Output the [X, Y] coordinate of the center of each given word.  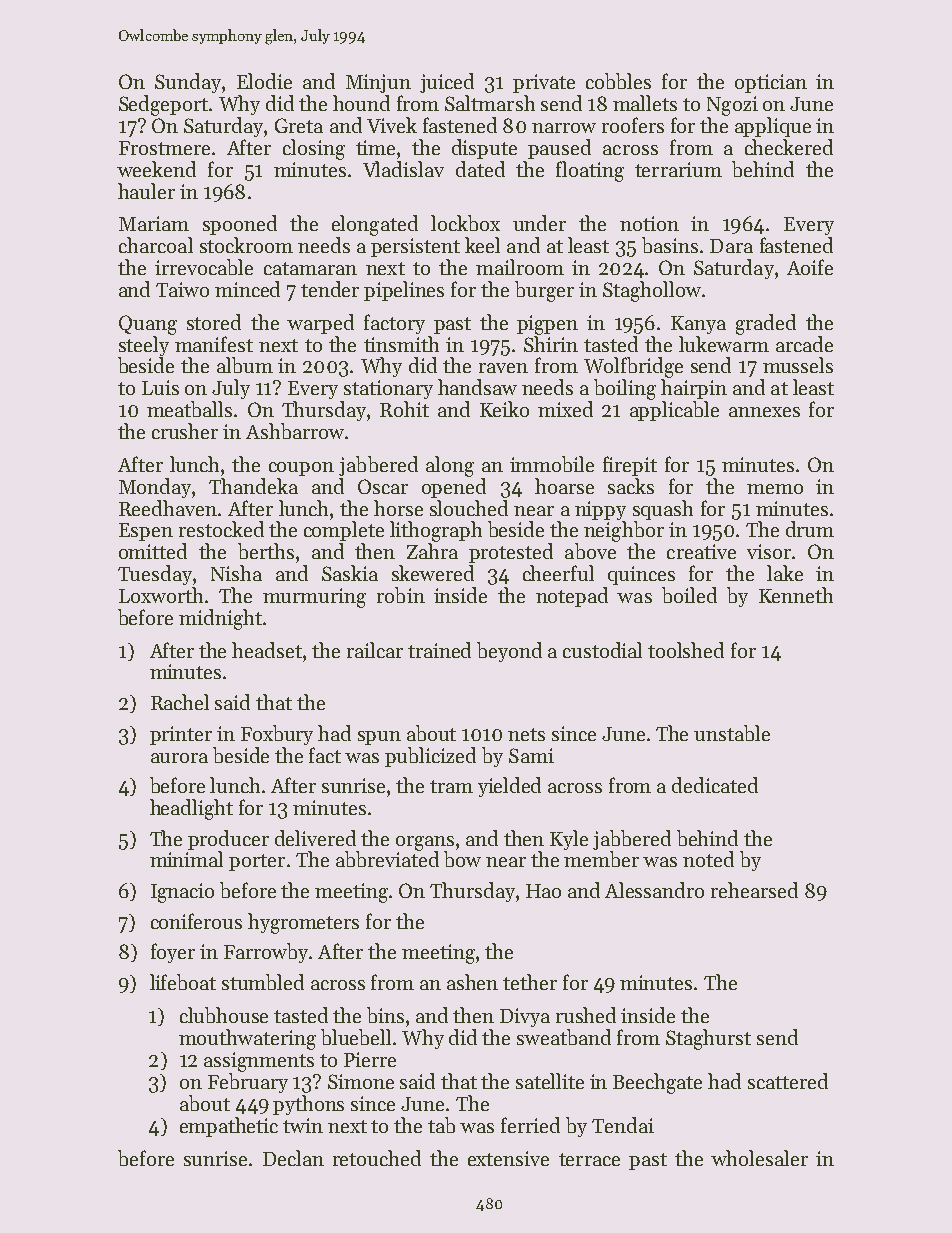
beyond [509, 652]
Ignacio [182, 893]
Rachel [180, 702]
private [544, 83]
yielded [509, 787]
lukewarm [724, 344]
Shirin [551, 344]
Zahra [432, 551]
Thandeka [253, 486]
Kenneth [796, 595]
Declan [293, 1158]
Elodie [264, 81]
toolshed [686, 650]
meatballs [189, 409]
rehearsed [754, 890]
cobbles [618, 81]
